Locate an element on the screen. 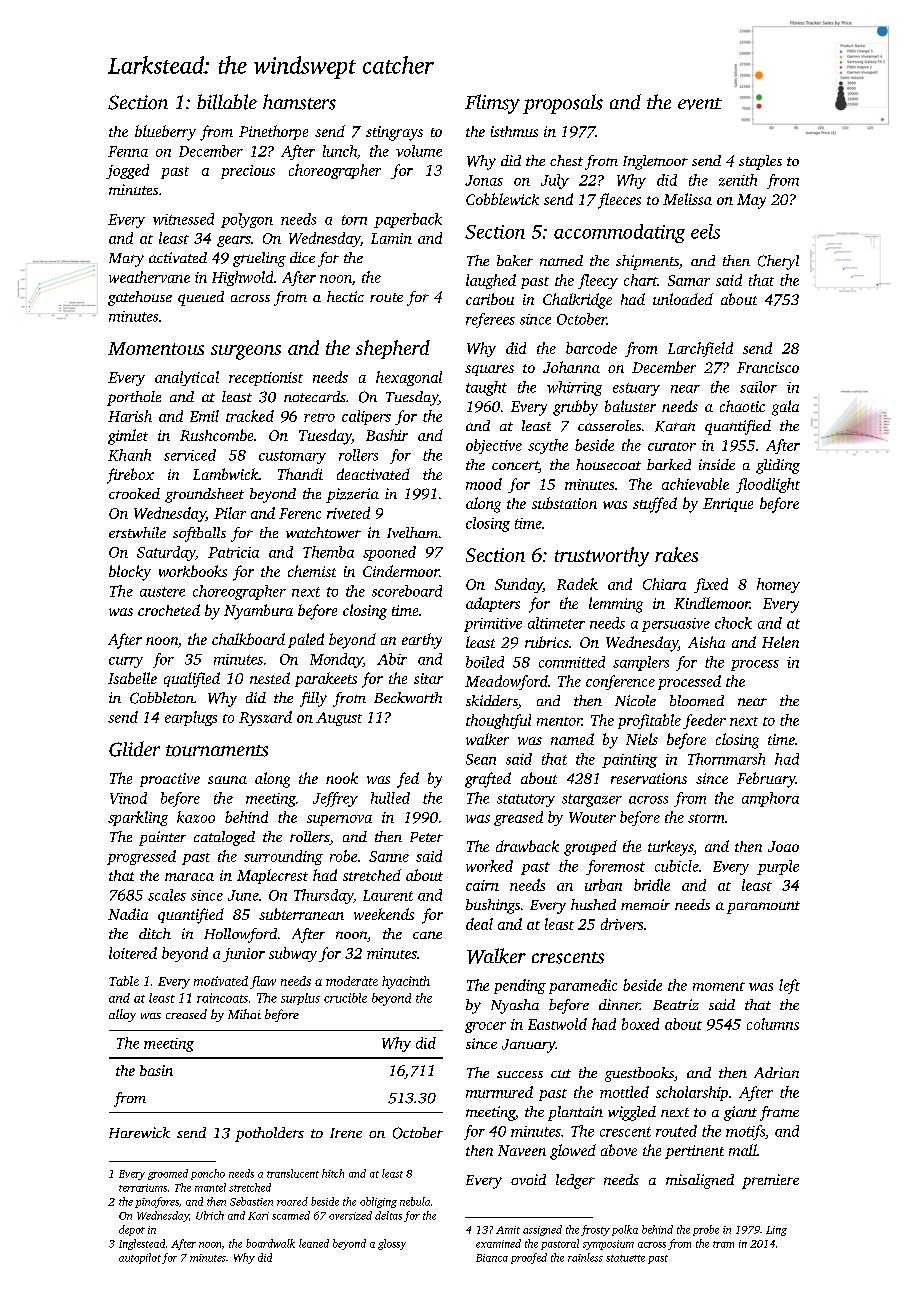 This screenshot has height=1316, width=908. cubicle is located at coordinates (677, 866).
